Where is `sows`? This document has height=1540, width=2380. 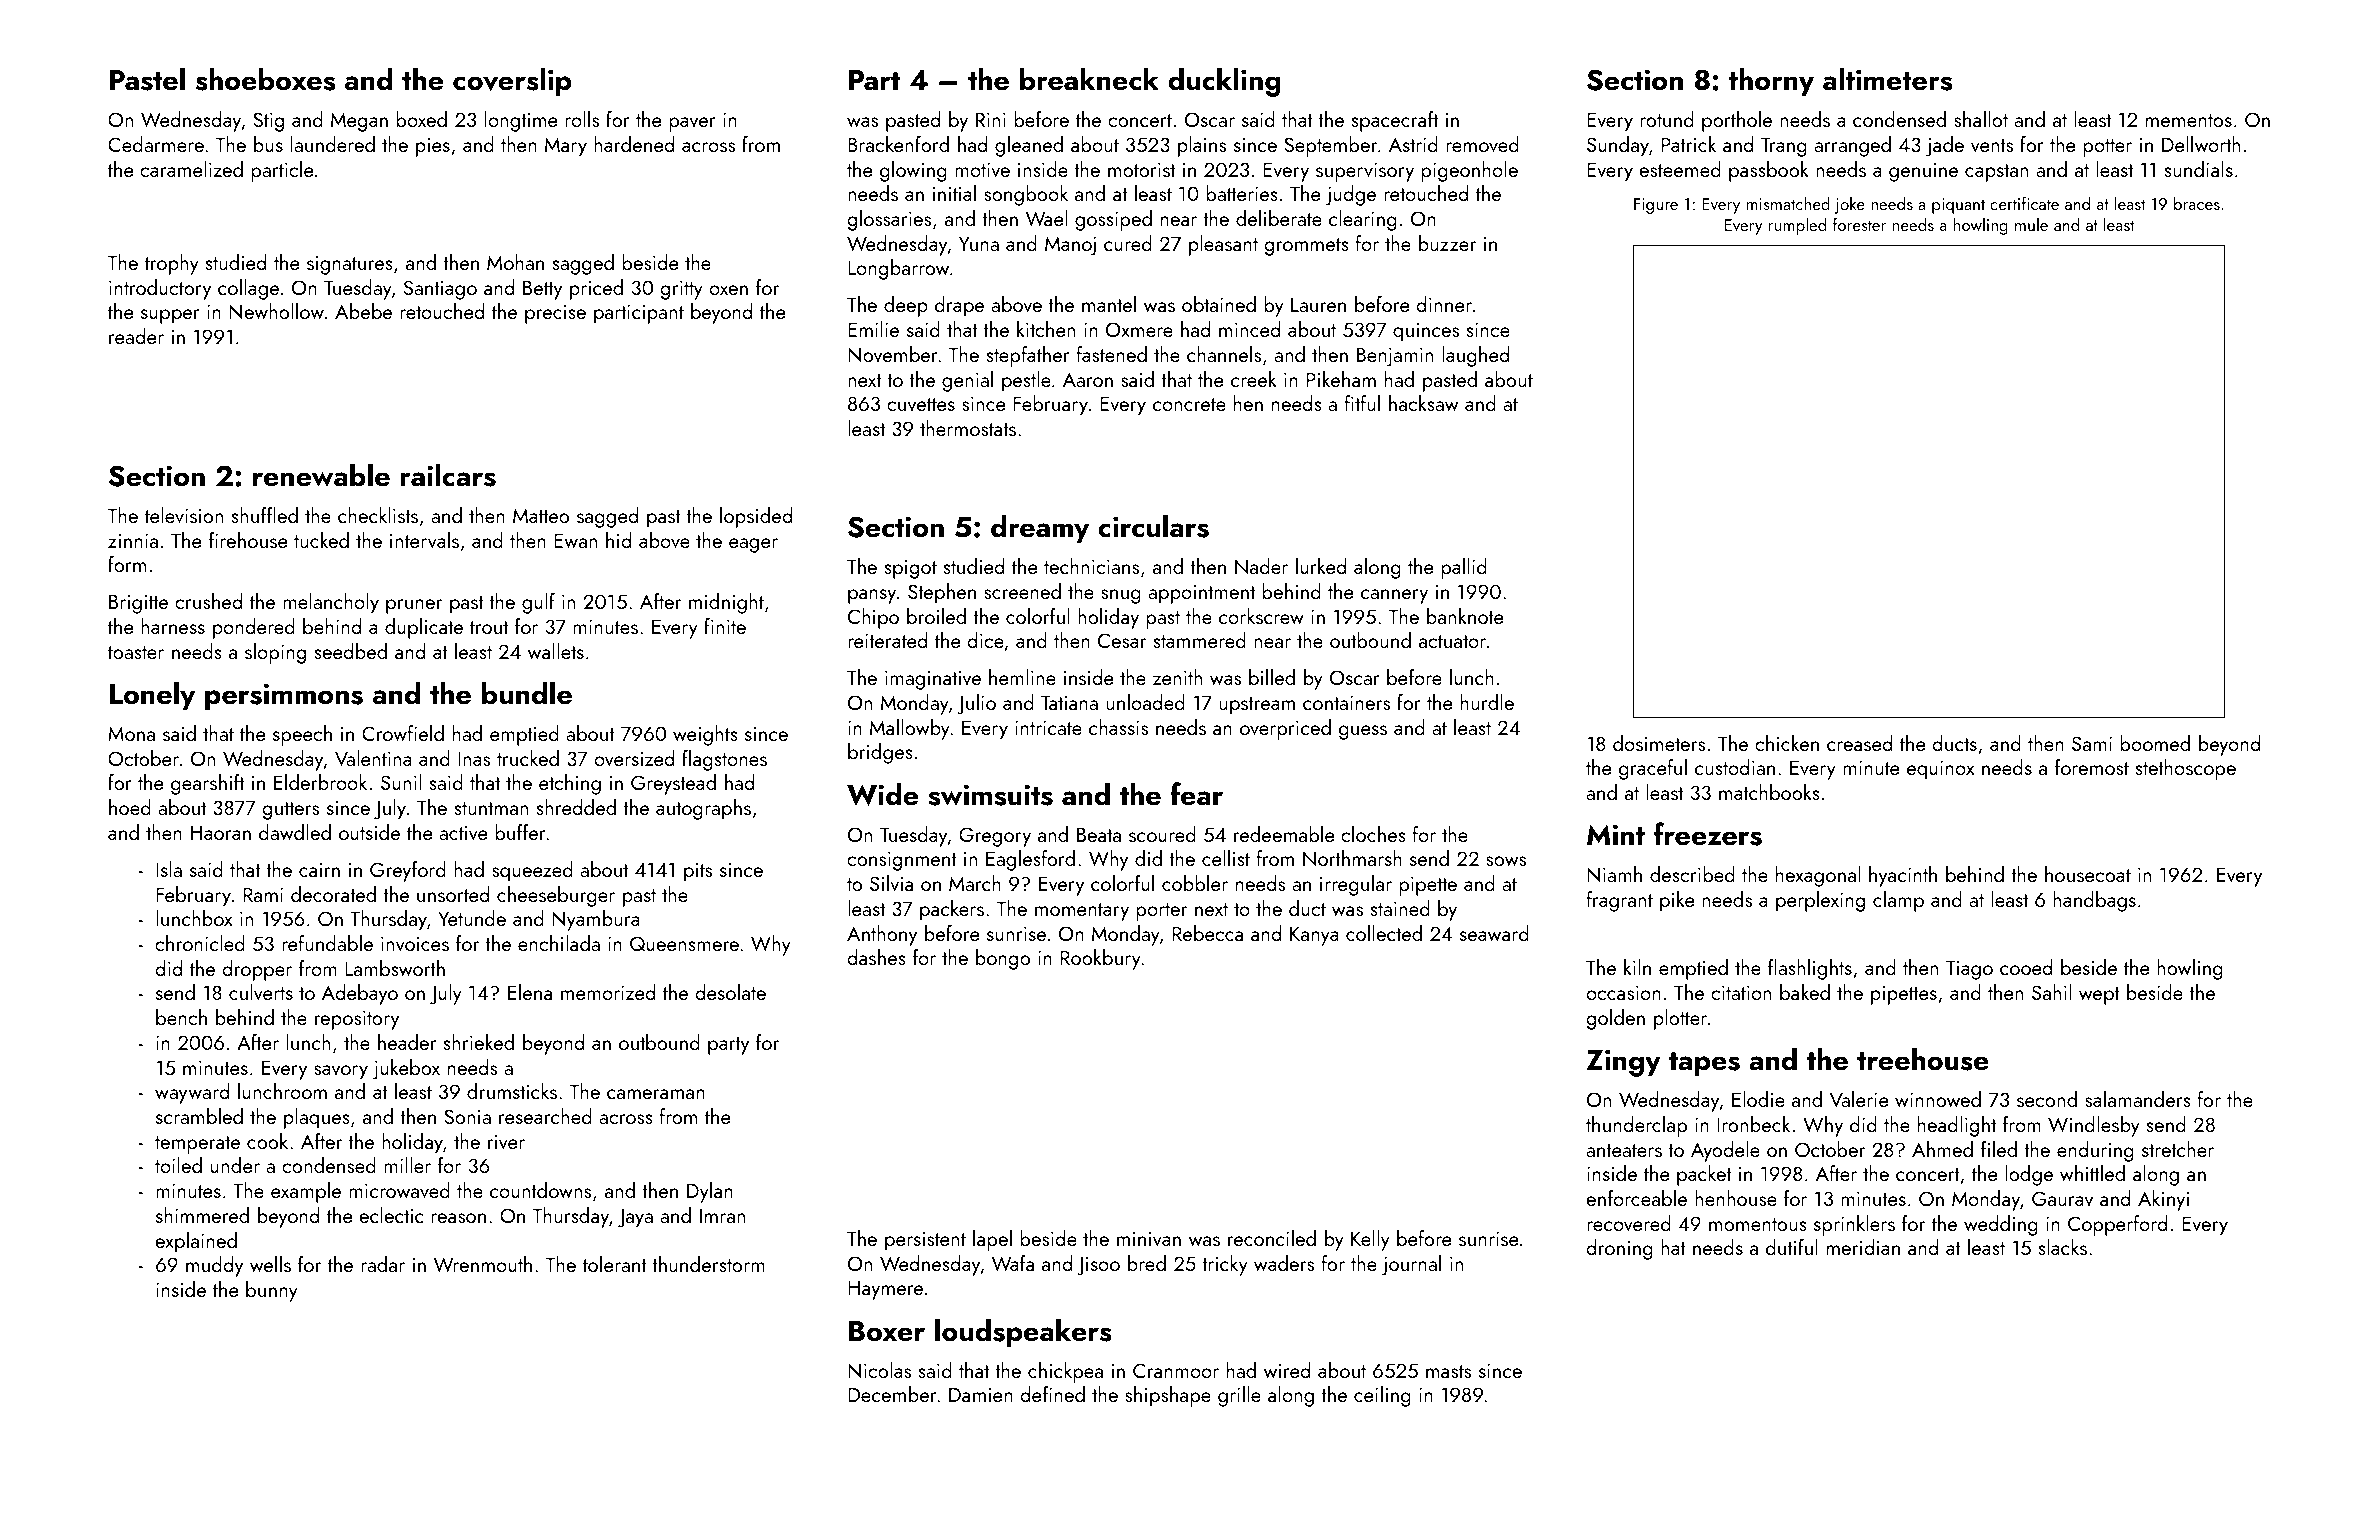
sows is located at coordinates (1506, 861).
